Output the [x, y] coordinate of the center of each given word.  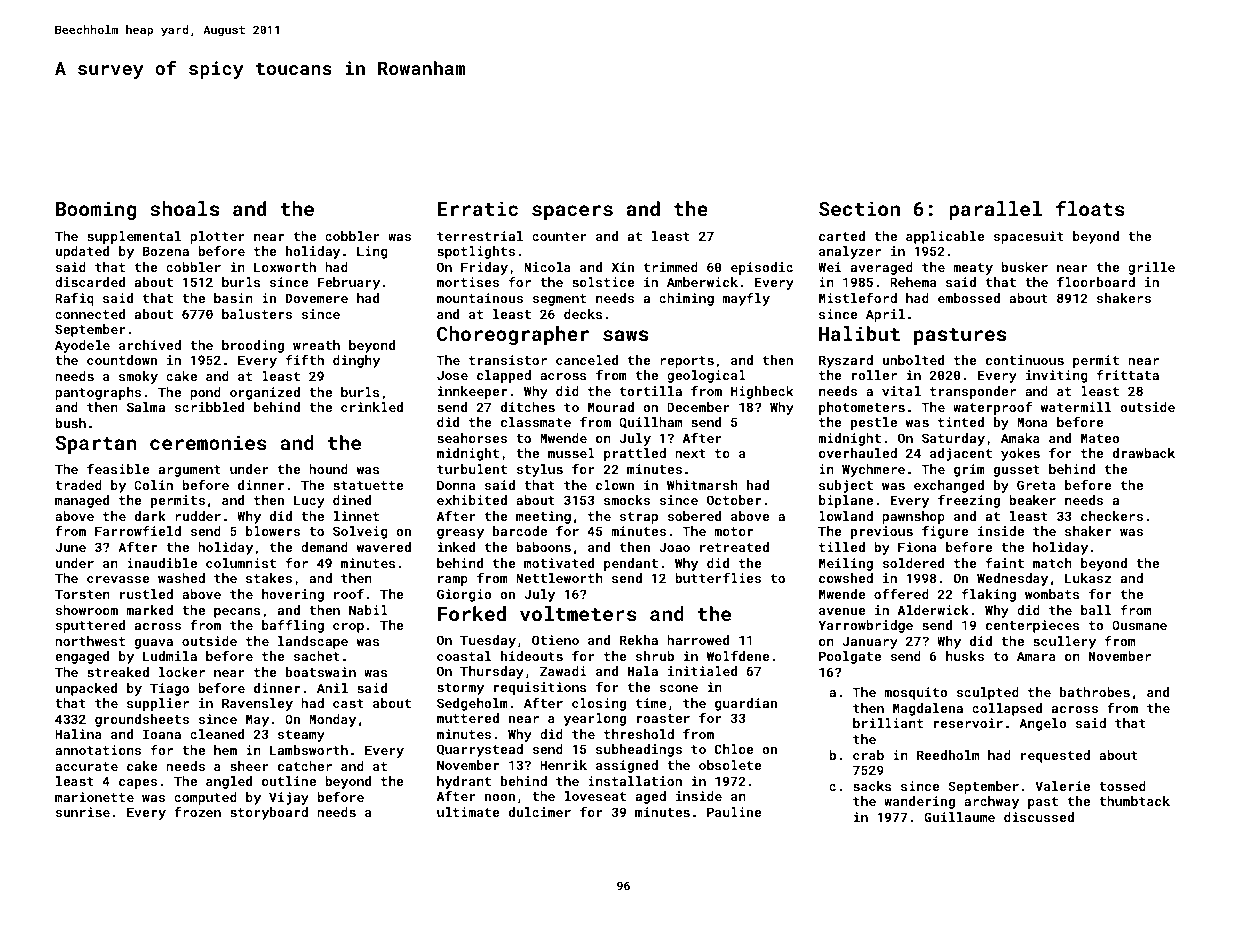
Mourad [611, 407]
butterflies [718, 578]
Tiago [169, 689]
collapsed [1007, 709]
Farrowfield [138, 531]
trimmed [671, 267]
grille [1151, 268]
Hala [643, 671]
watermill [1076, 407]
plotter [217, 237]
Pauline [734, 812]
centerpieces [1033, 626]
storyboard [269, 813]
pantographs [98, 393]
